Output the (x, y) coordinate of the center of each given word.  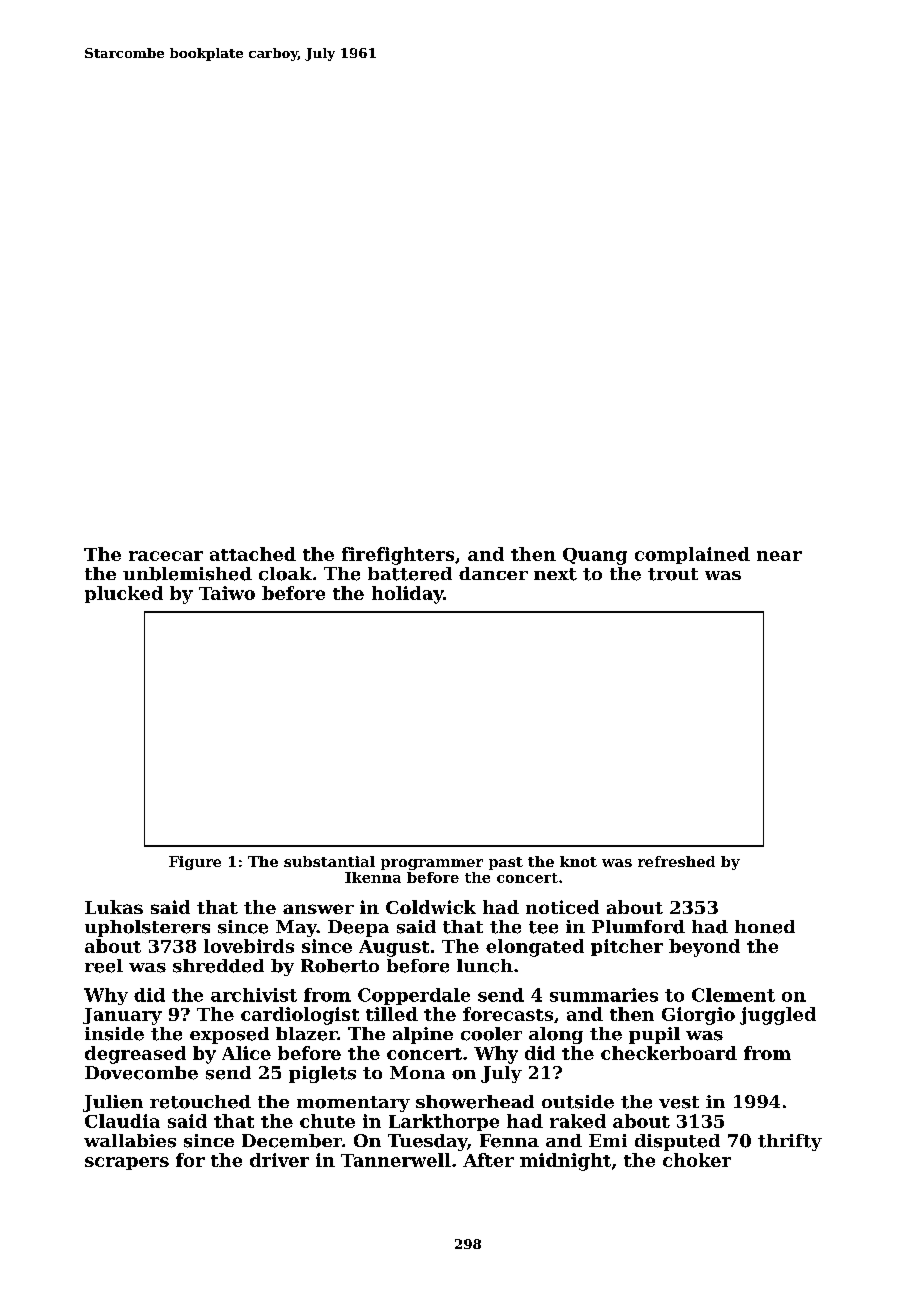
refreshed (676, 861)
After (488, 1160)
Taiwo (227, 593)
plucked (124, 594)
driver (279, 1160)
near (779, 556)
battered (410, 574)
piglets (322, 1074)
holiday (408, 595)
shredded (218, 966)
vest (679, 1102)
